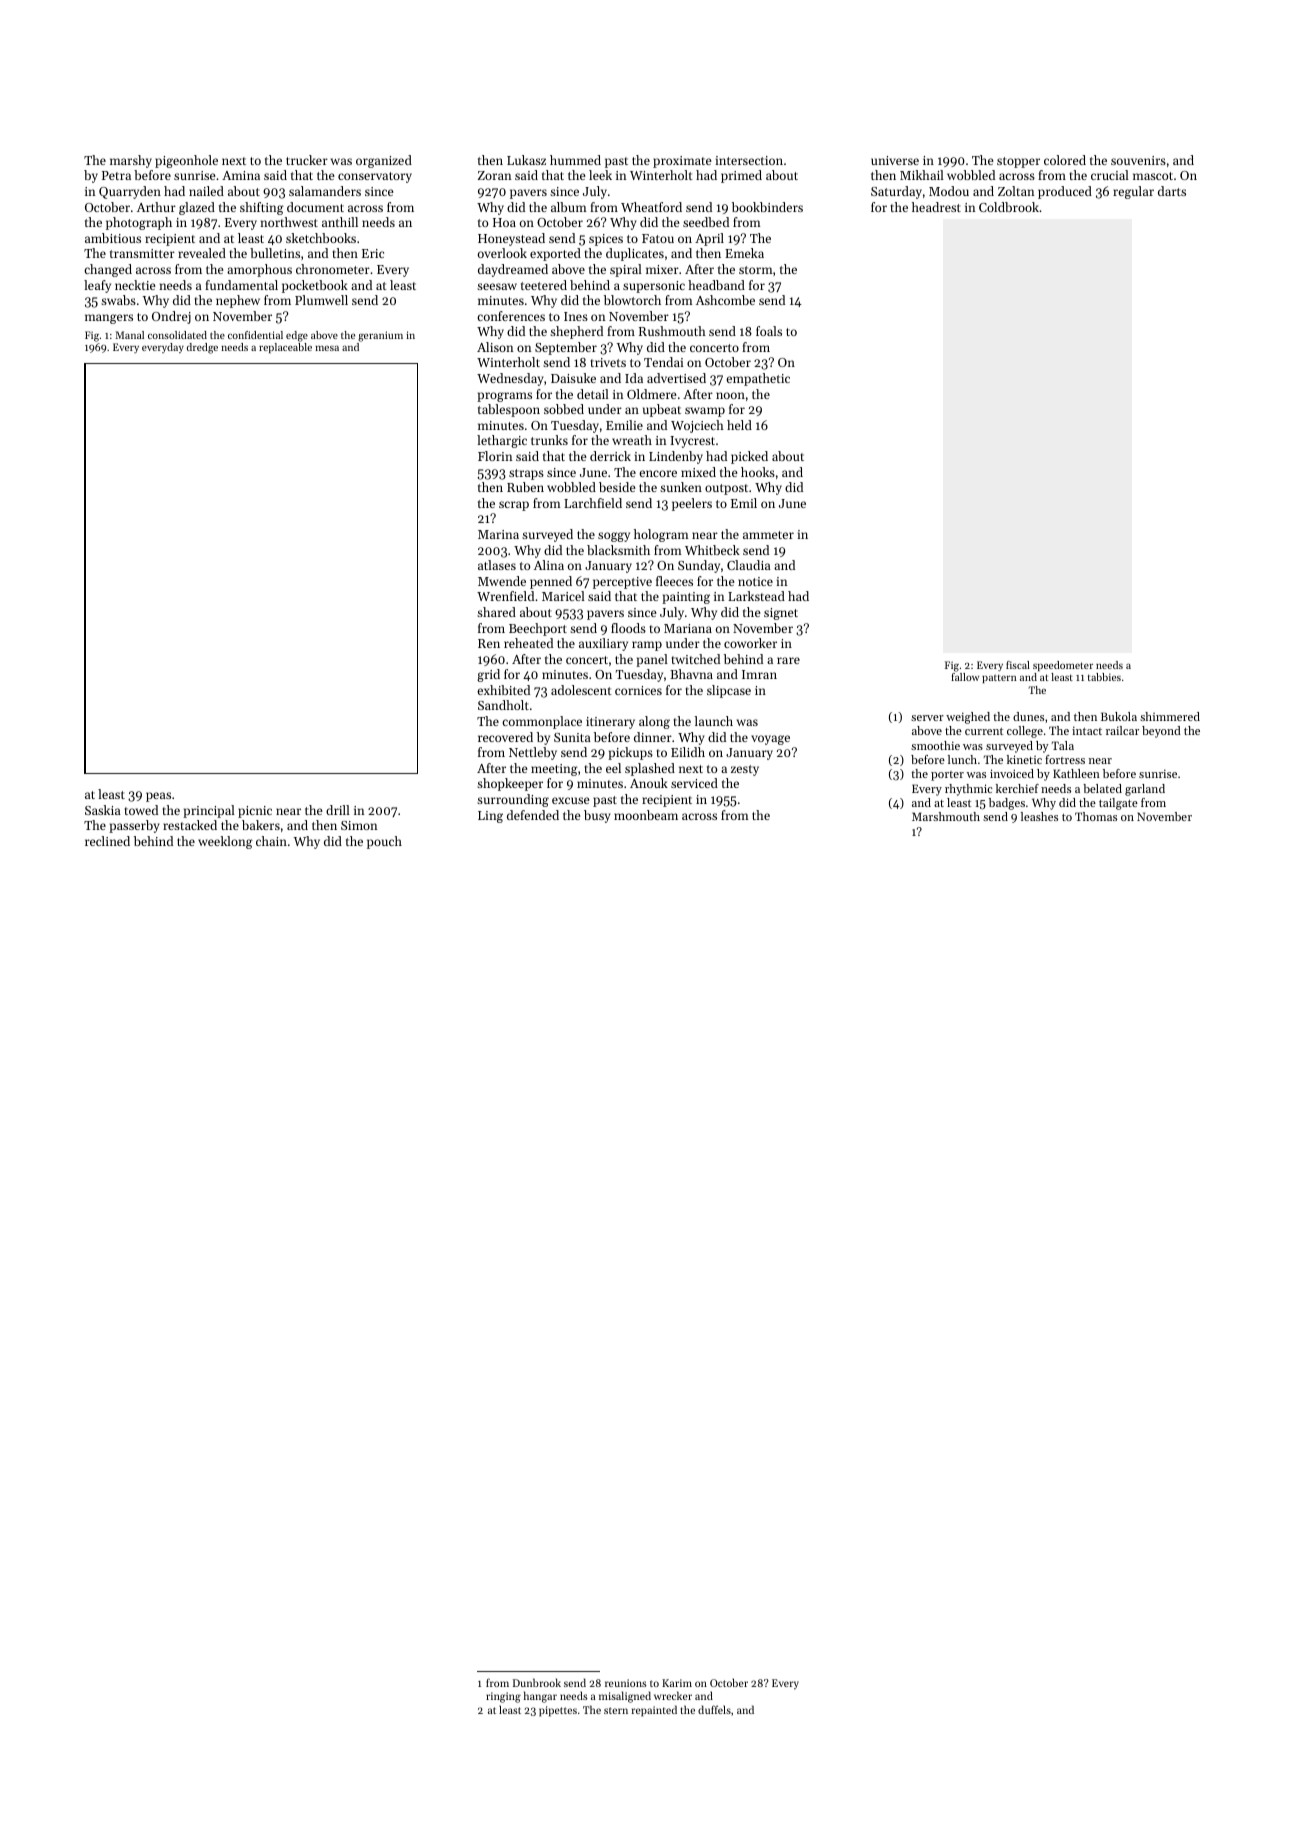 The width and height of the screenshot is (1289, 1823). I want to click on leashes, so click(1039, 816).
